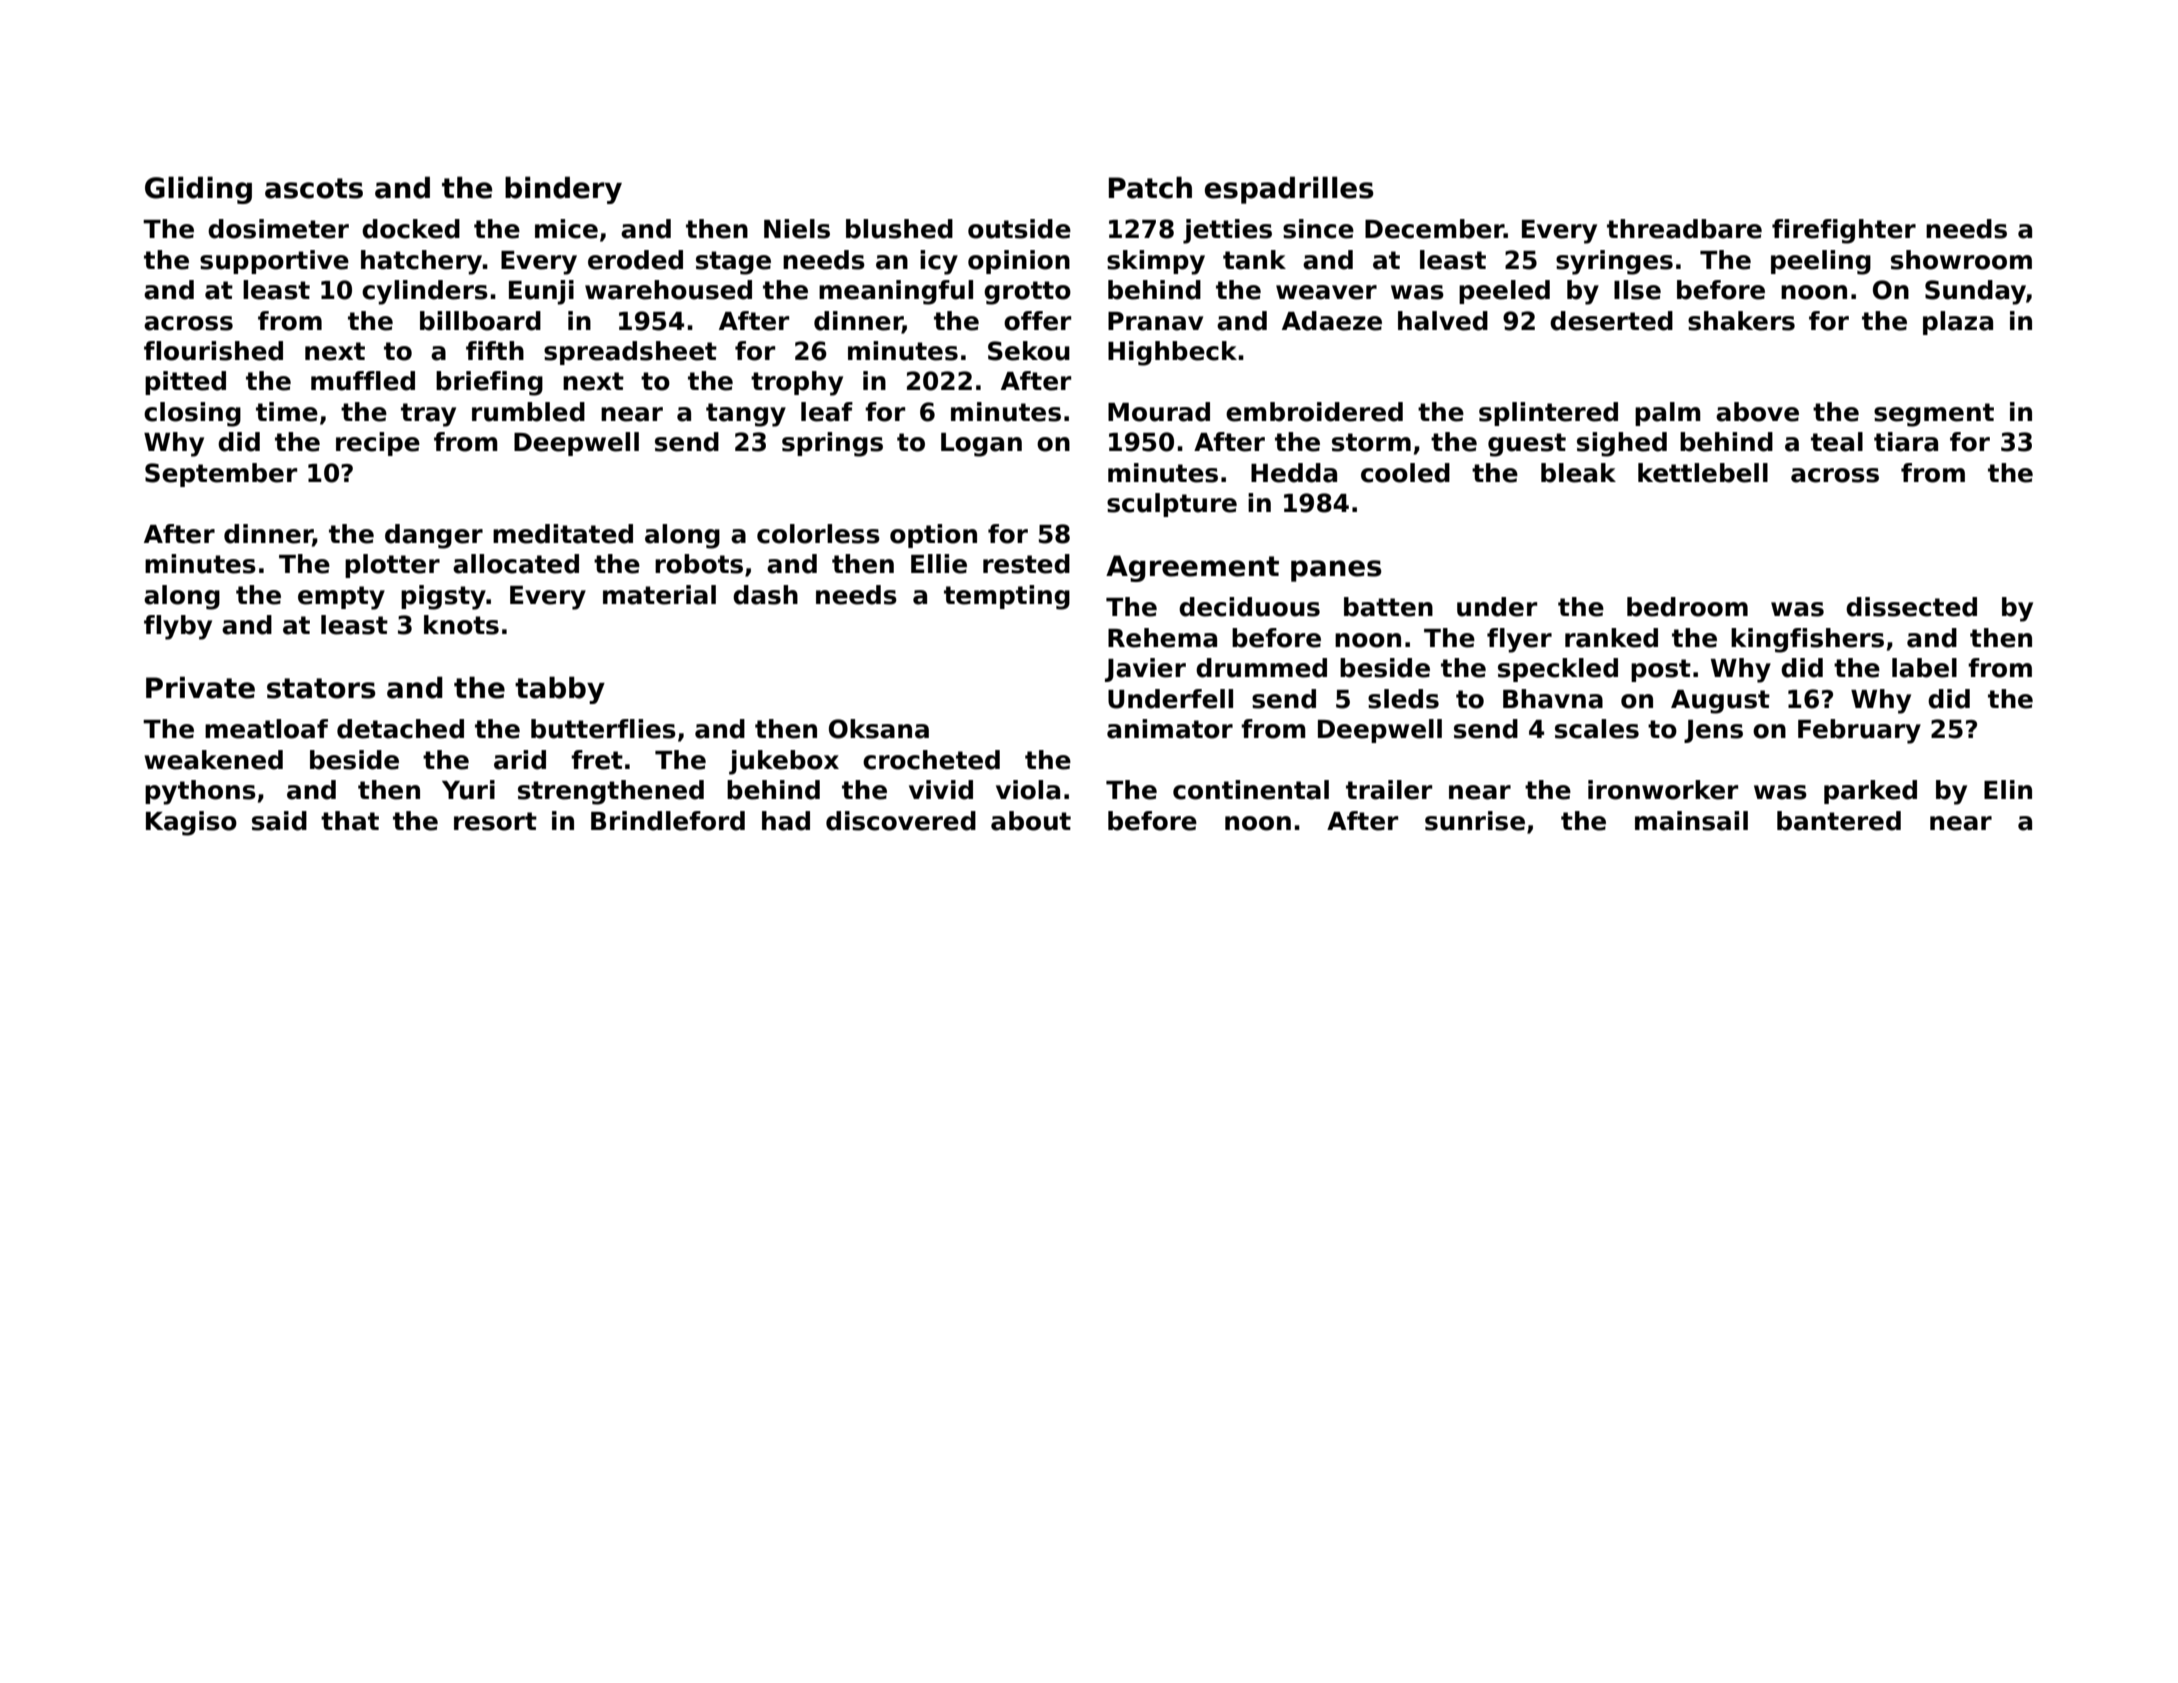 Image resolution: width=2178 pixels, height=1683 pixels. Describe the element at coordinates (818, 534) in the screenshot. I see `colorless` at that location.
